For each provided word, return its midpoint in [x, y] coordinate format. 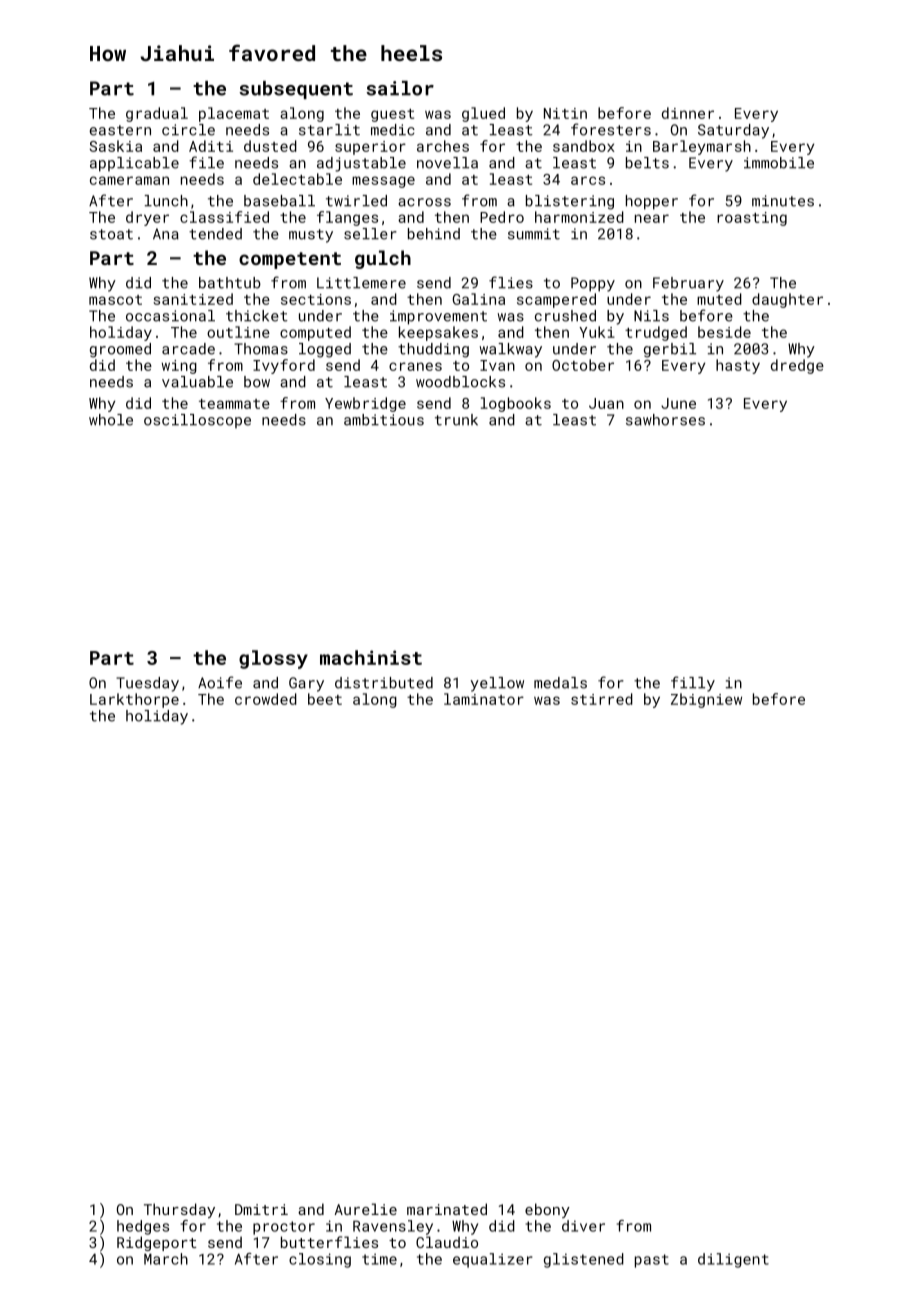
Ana [166, 234]
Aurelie [366, 1209]
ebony [547, 1210]
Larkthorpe [134, 700]
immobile [779, 163]
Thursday [179, 1210]
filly [693, 684]
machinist [371, 657]
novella [447, 163]
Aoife [220, 682]
